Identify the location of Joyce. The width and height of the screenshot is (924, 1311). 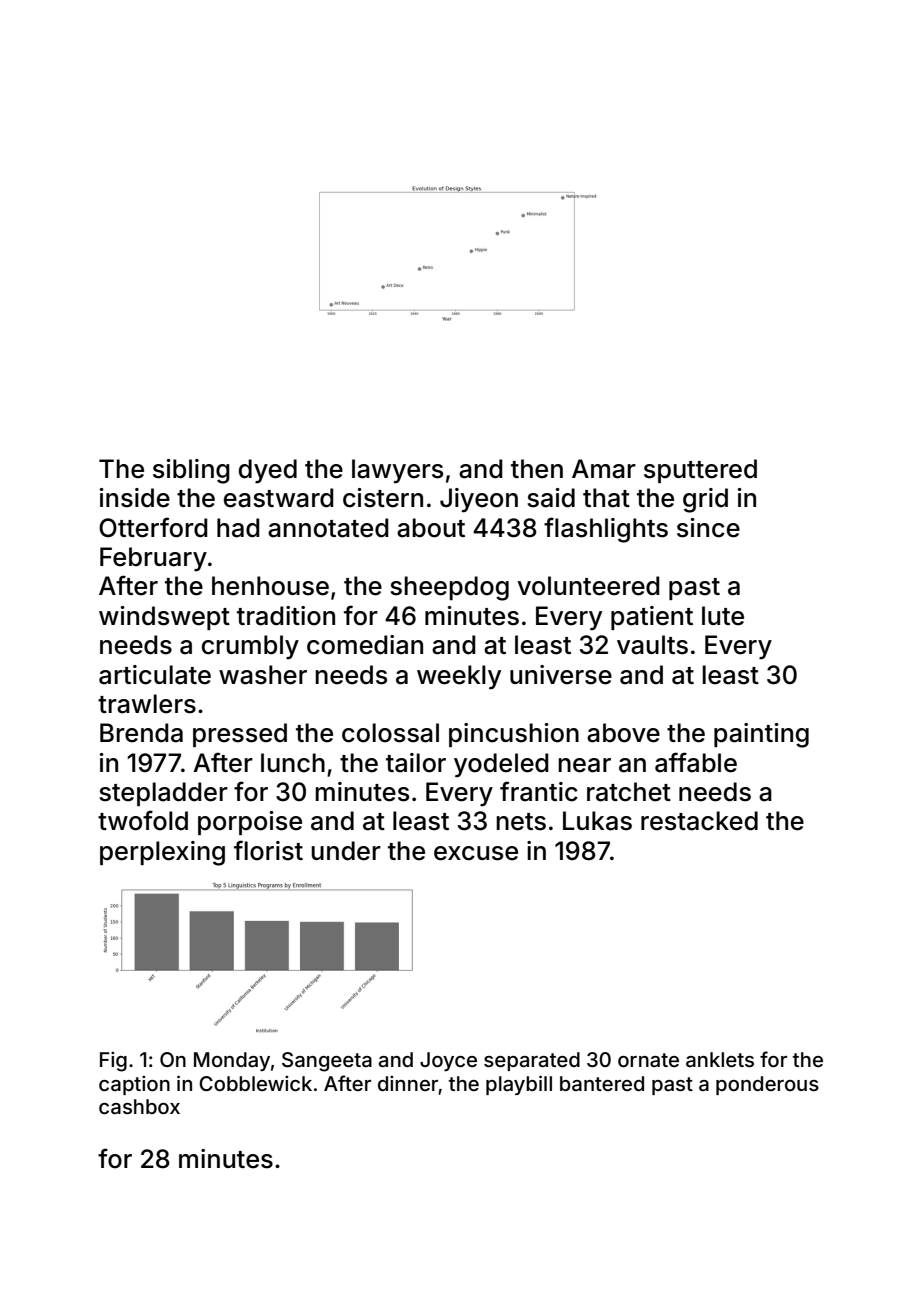
(448, 1061).
